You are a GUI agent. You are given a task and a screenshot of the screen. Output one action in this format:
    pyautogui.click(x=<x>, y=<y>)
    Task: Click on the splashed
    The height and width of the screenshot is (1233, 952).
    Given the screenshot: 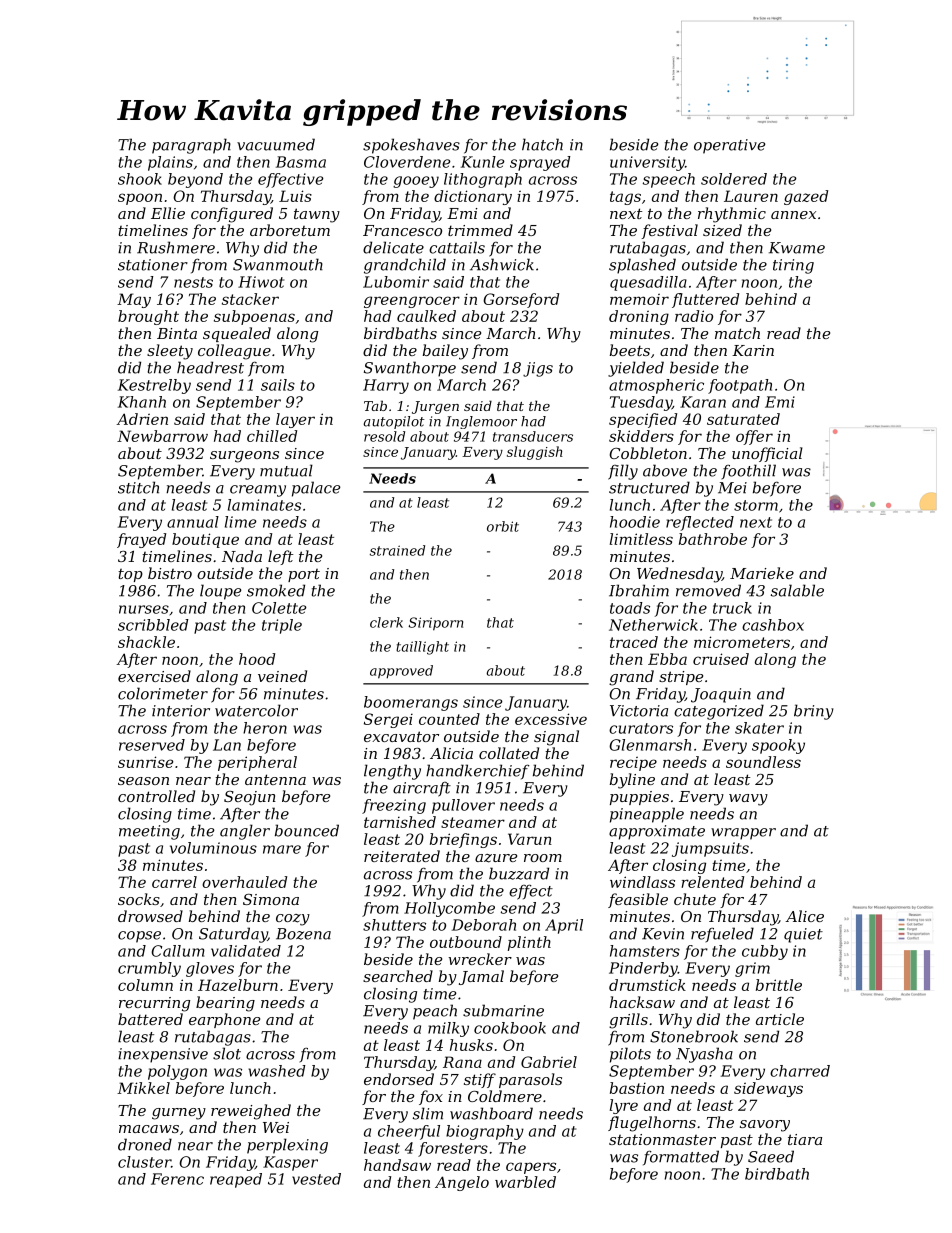 What is the action you would take?
    pyautogui.click(x=642, y=266)
